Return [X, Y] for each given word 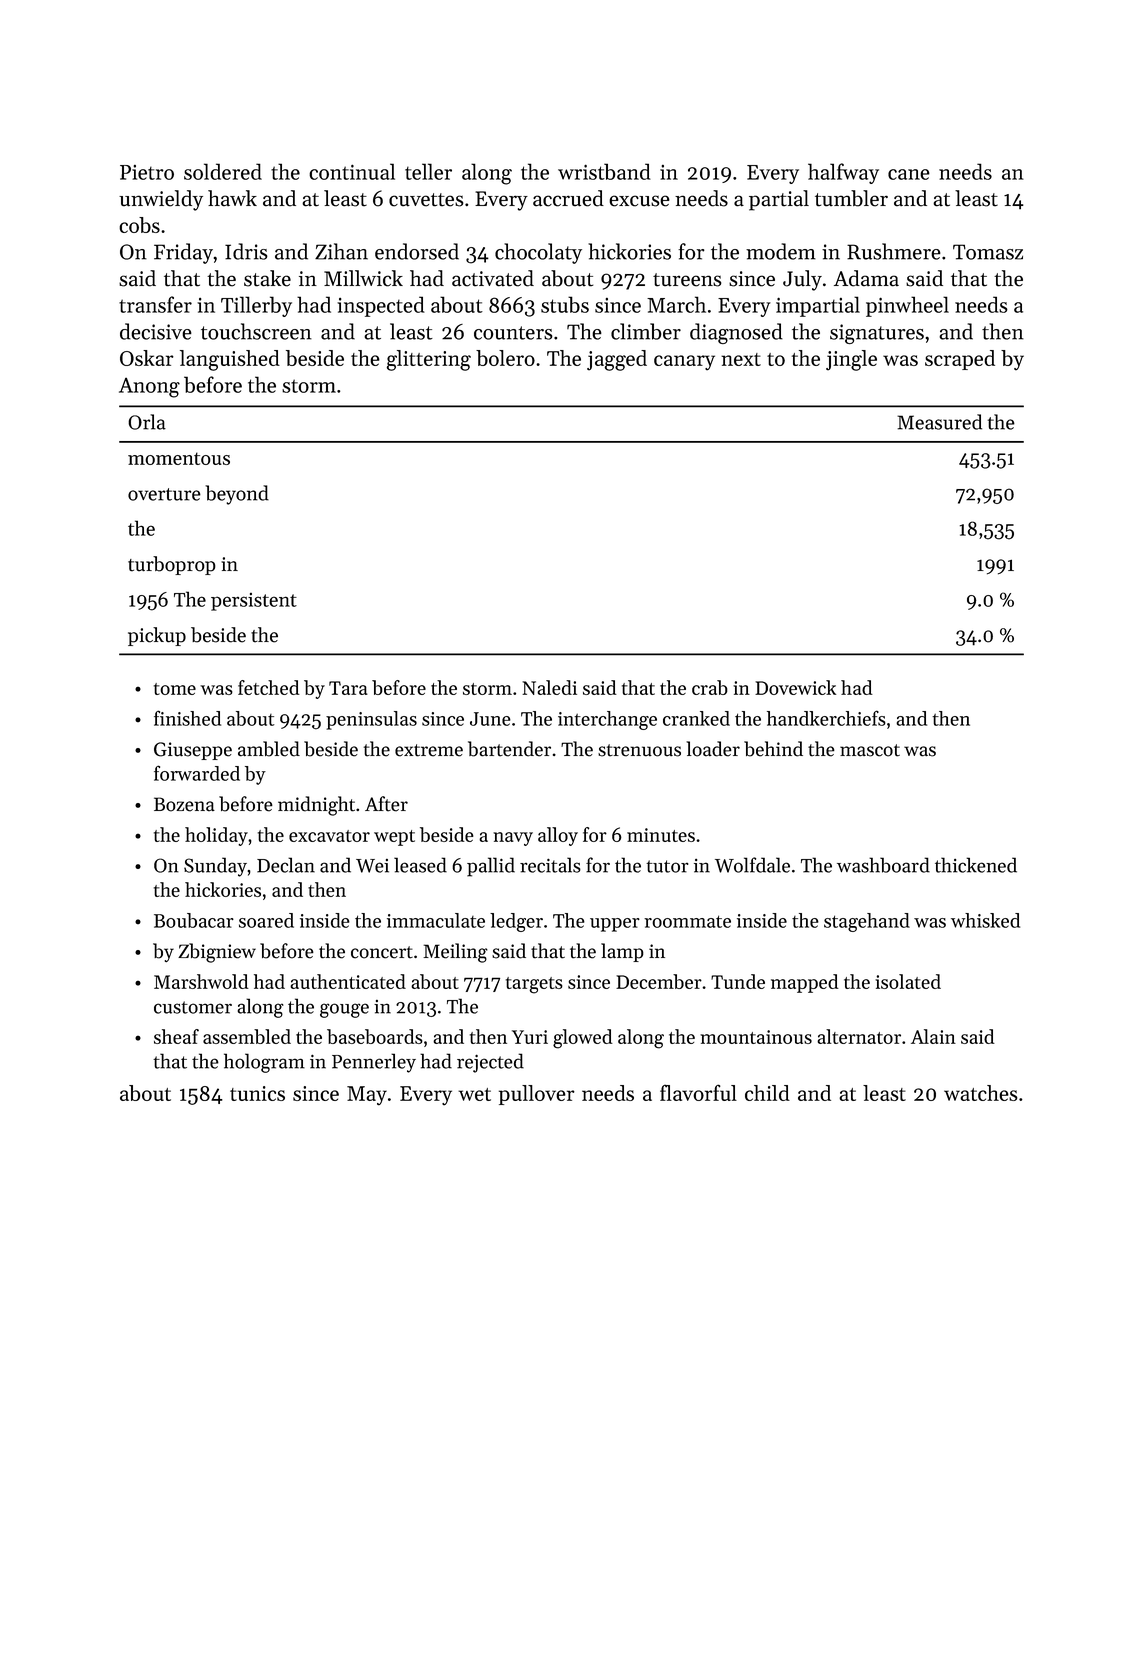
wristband [604, 171]
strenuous [639, 750]
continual [352, 171]
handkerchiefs [826, 718]
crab [710, 687]
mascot [870, 750]
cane [909, 174]
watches [981, 1093]
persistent [254, 602]
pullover [537, 1095]
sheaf [176, 1036]
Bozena [184, 804]
